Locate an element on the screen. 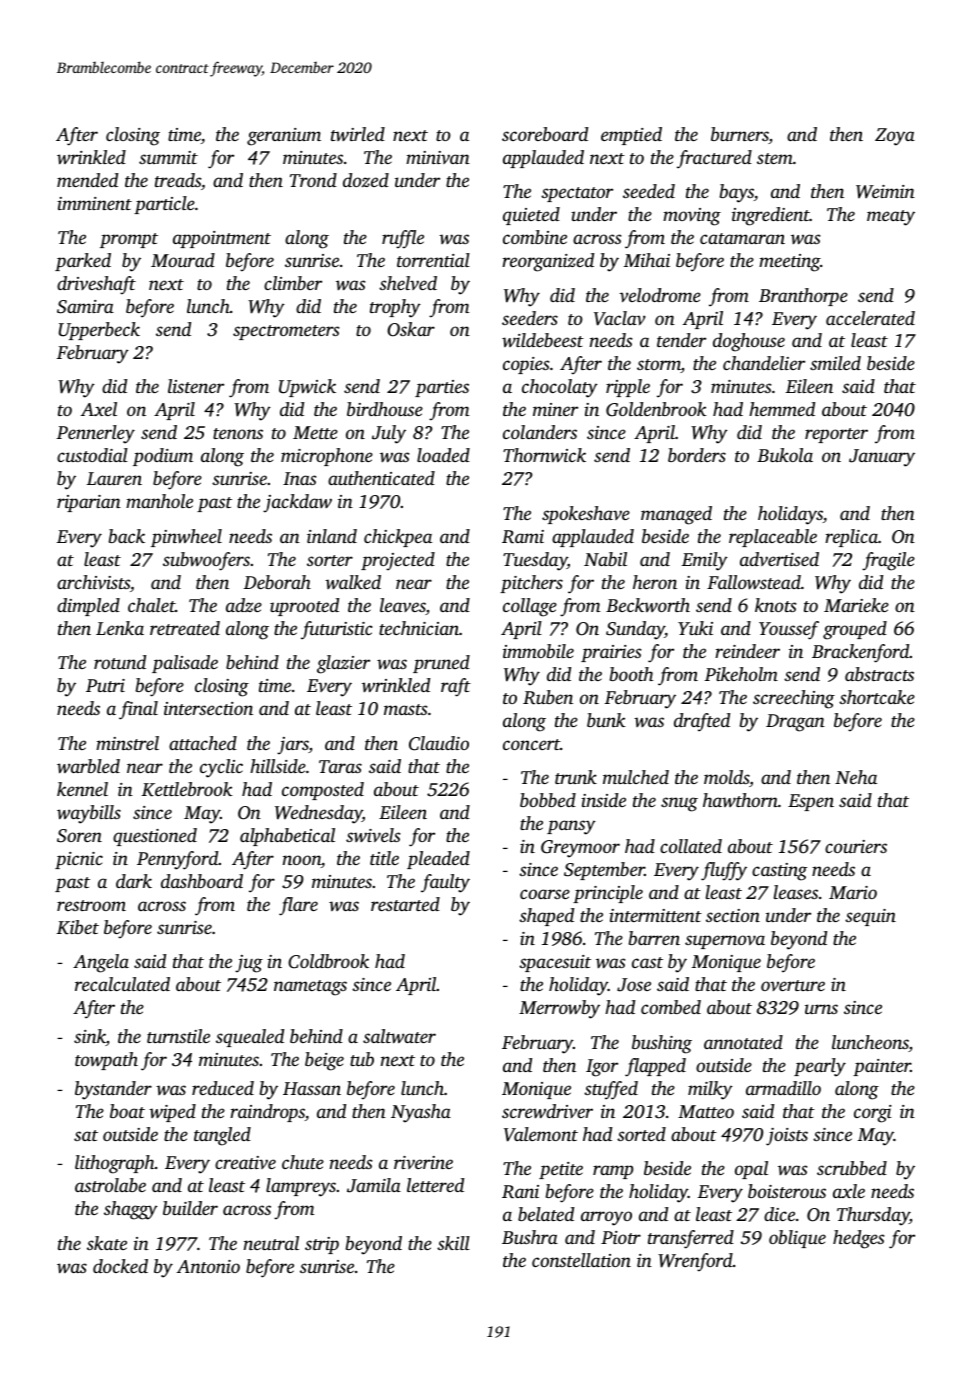  Pikeholm is located at coordinates (741, 674).
